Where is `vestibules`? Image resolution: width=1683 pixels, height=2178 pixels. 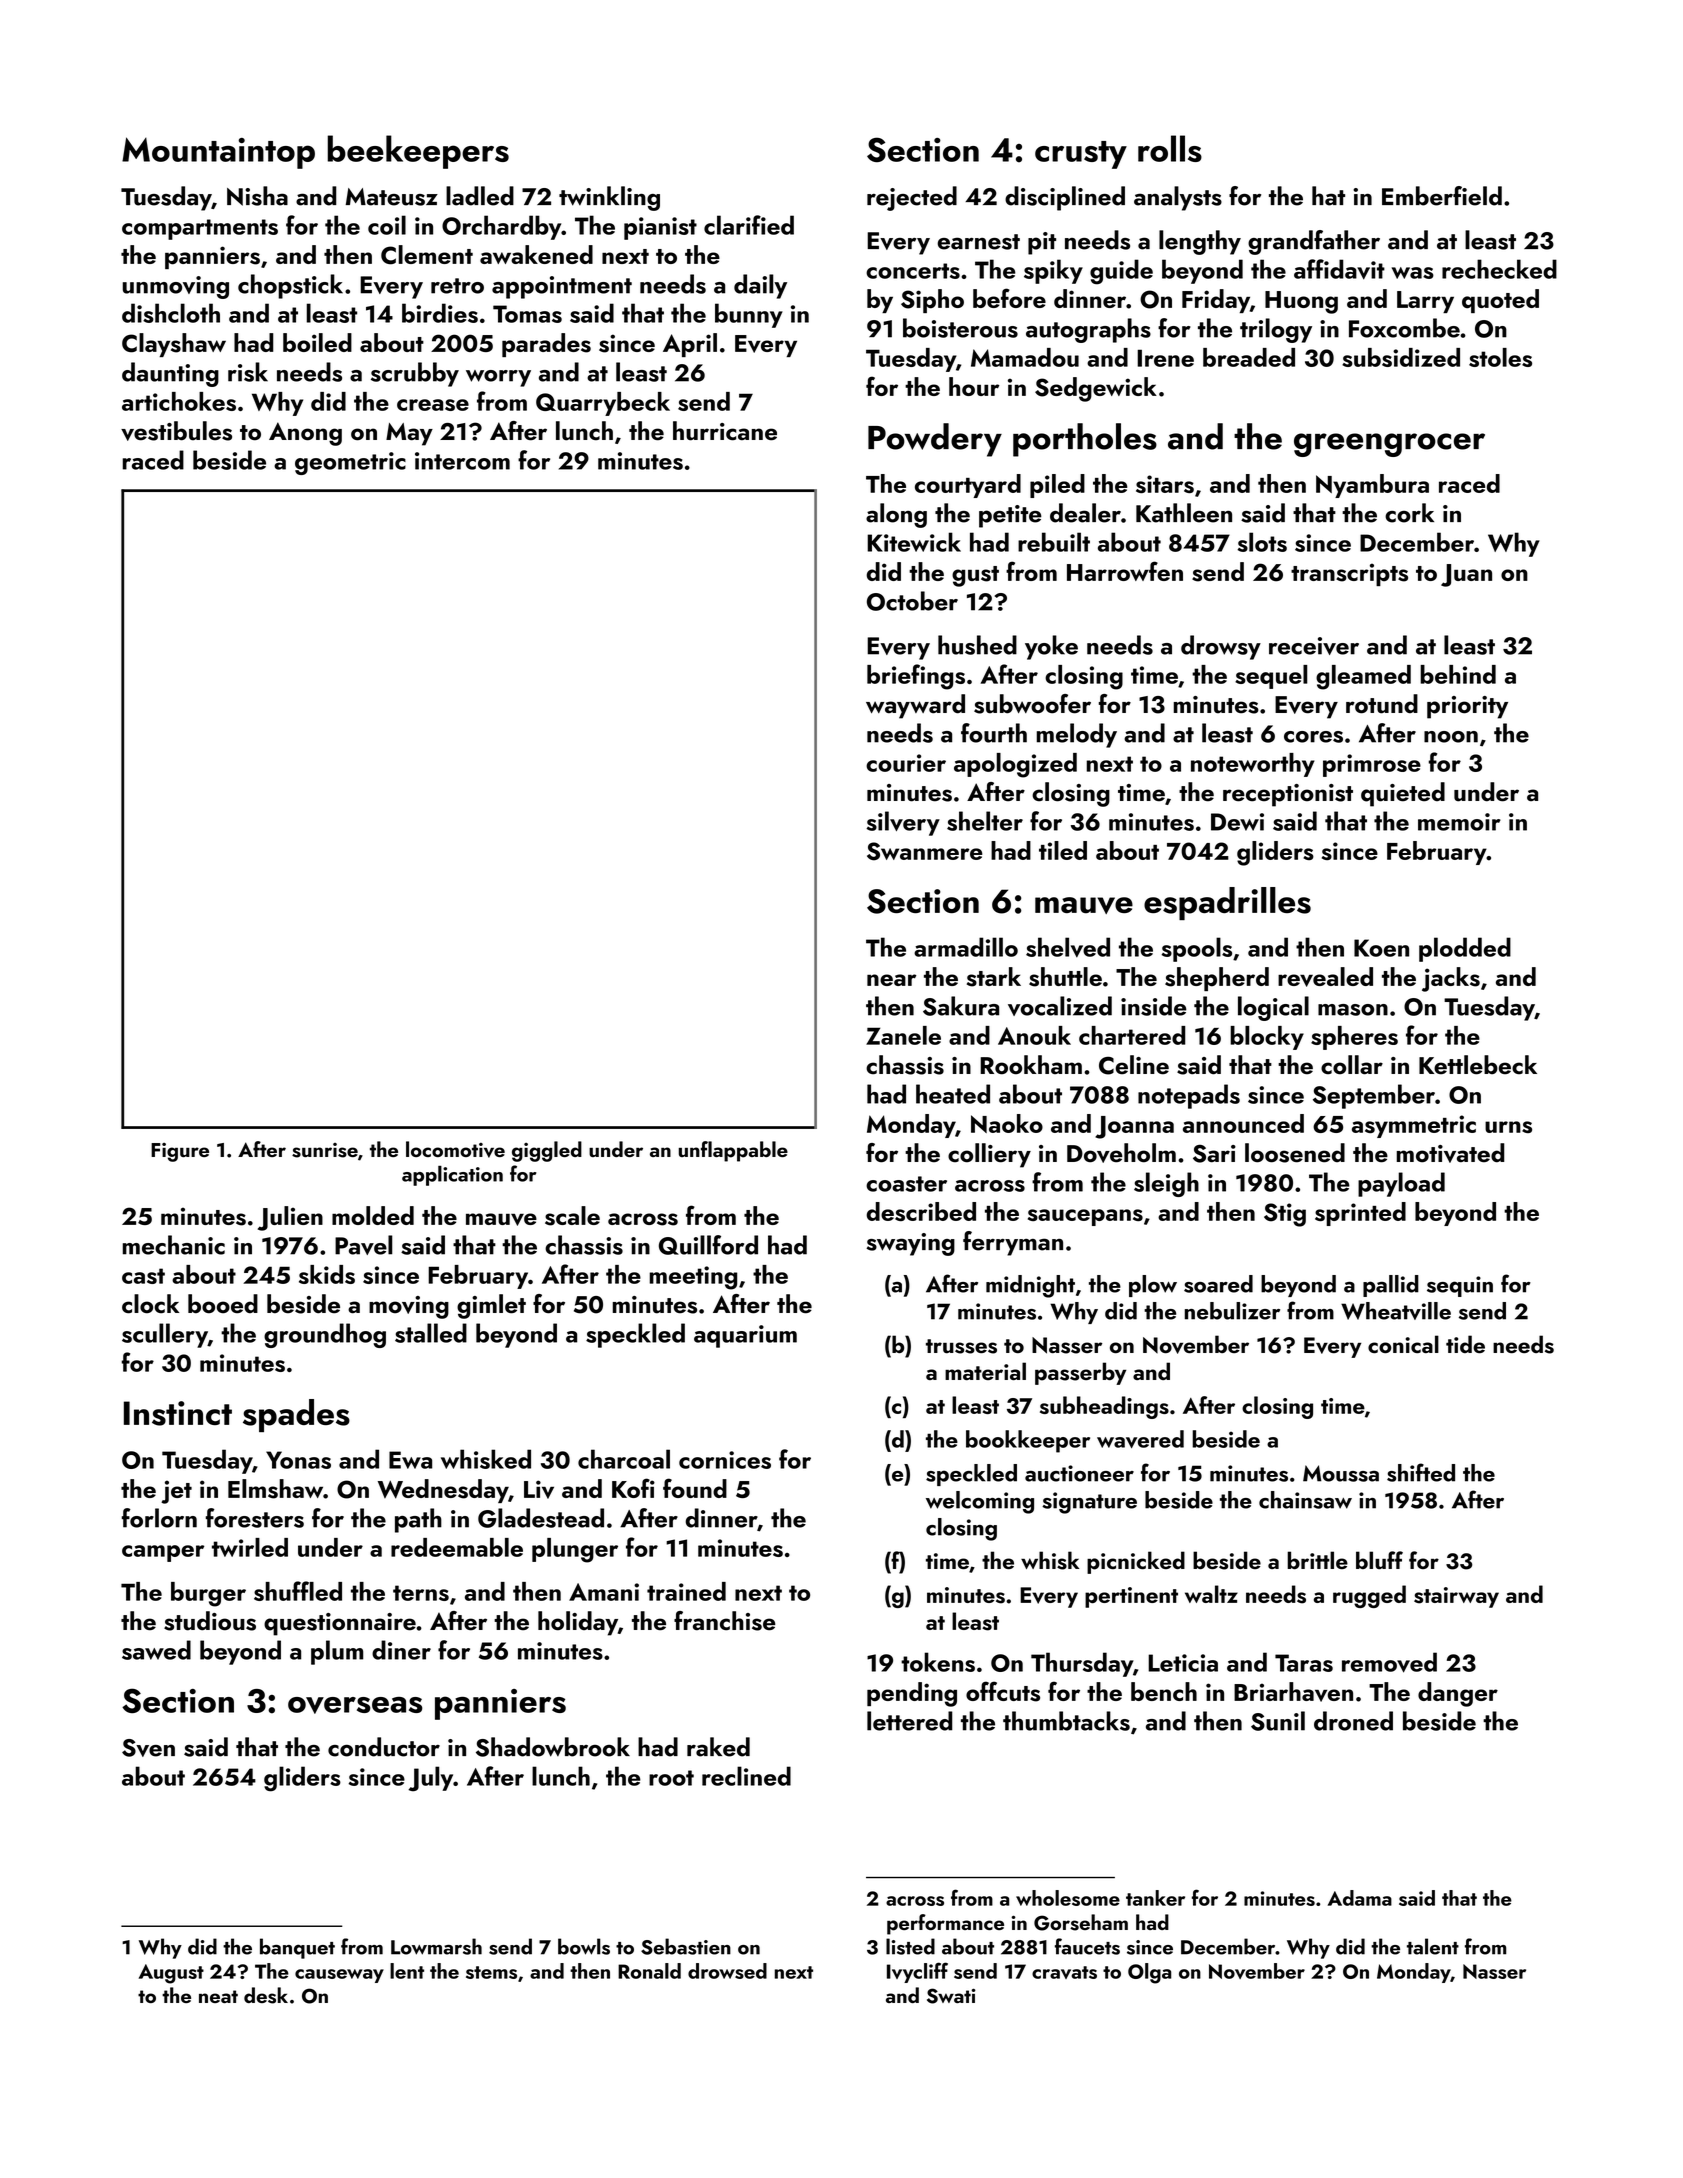
vestibules is located at coordinates (176, 431).
